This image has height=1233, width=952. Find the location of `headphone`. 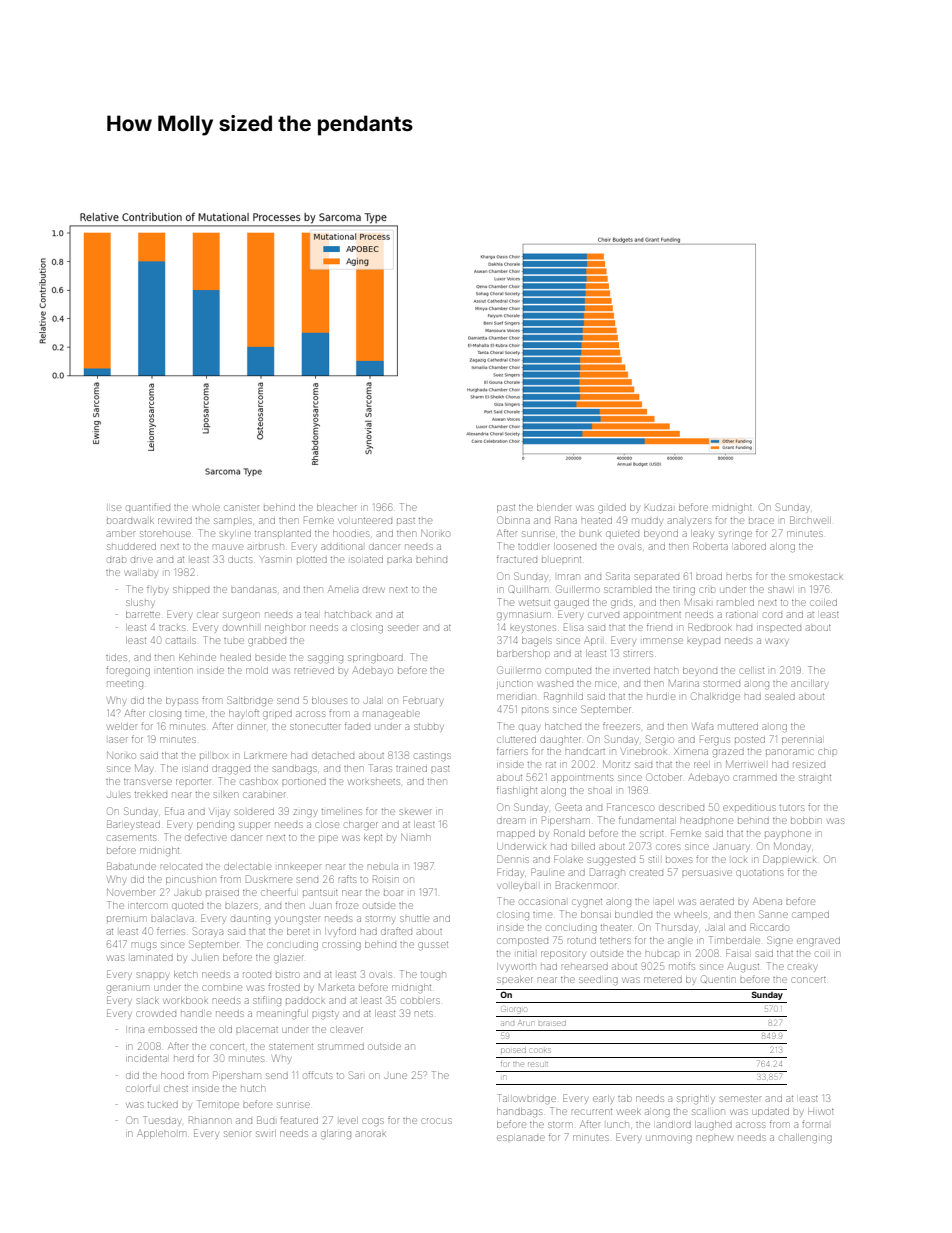

headphone is located at coordinates (706, 821).
